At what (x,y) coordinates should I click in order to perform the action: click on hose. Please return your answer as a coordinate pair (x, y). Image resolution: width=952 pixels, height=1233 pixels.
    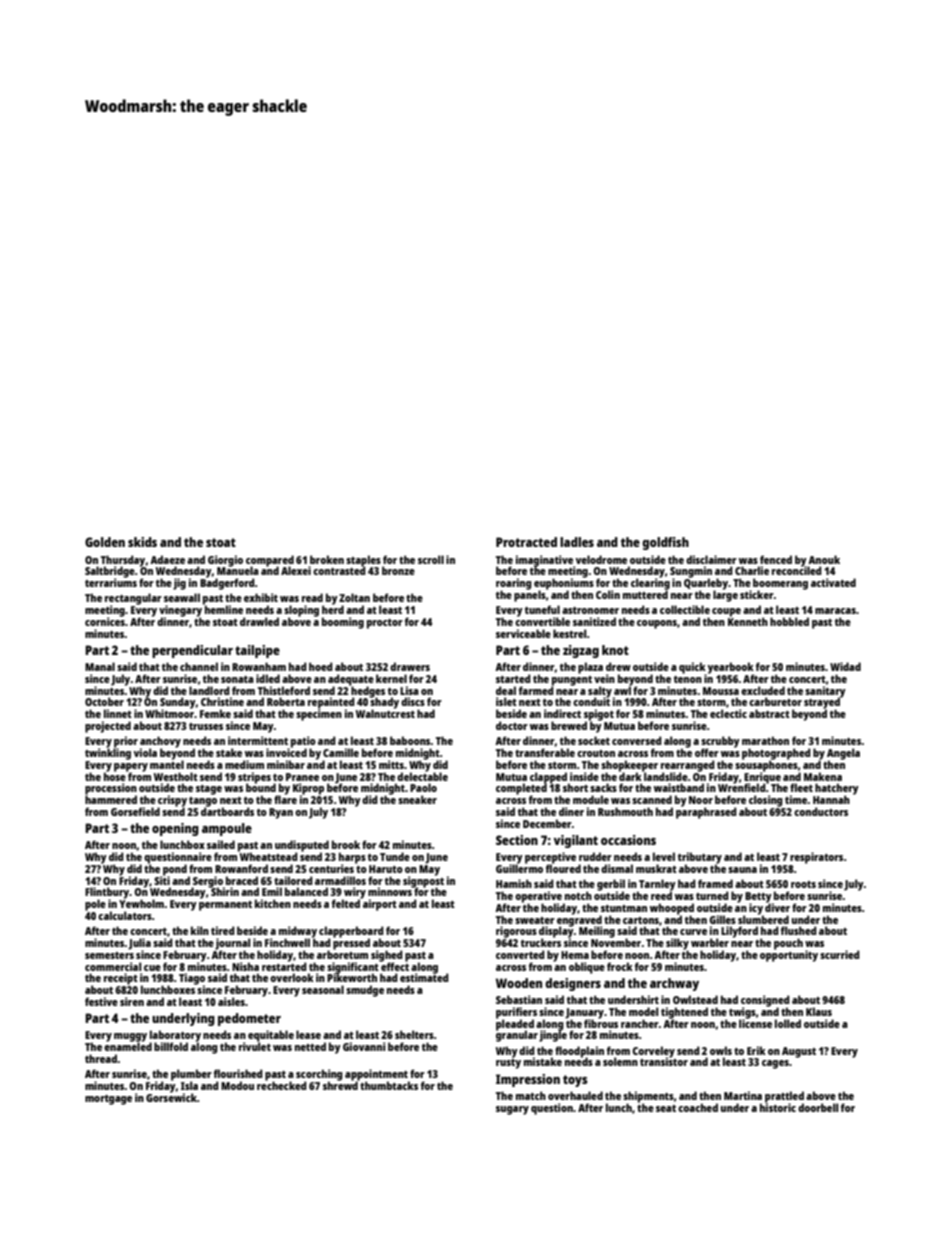
    Looking at the image, I should click on (115, 776).
